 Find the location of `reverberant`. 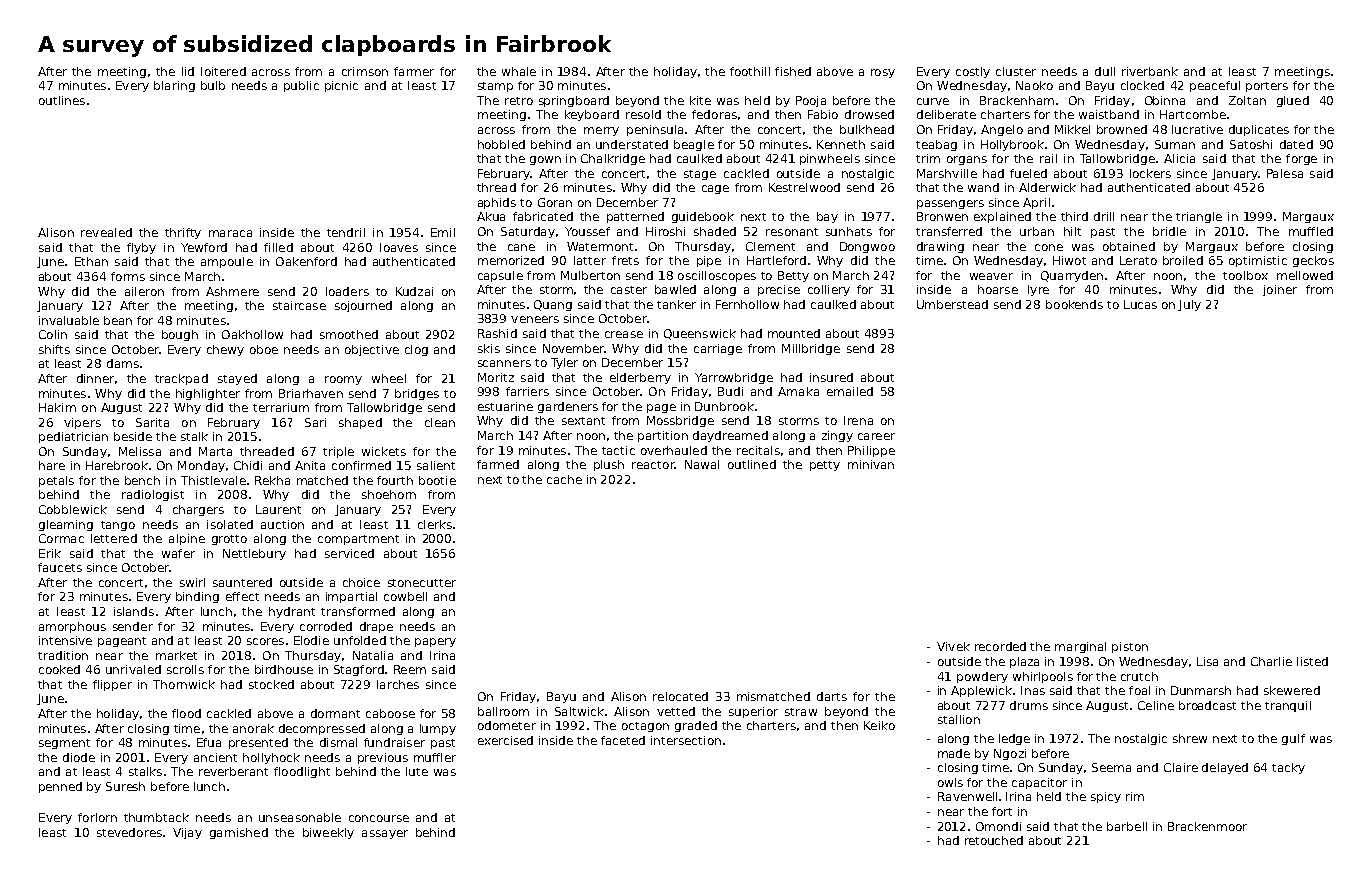

reverberant is located at coordinates (233, 771).
